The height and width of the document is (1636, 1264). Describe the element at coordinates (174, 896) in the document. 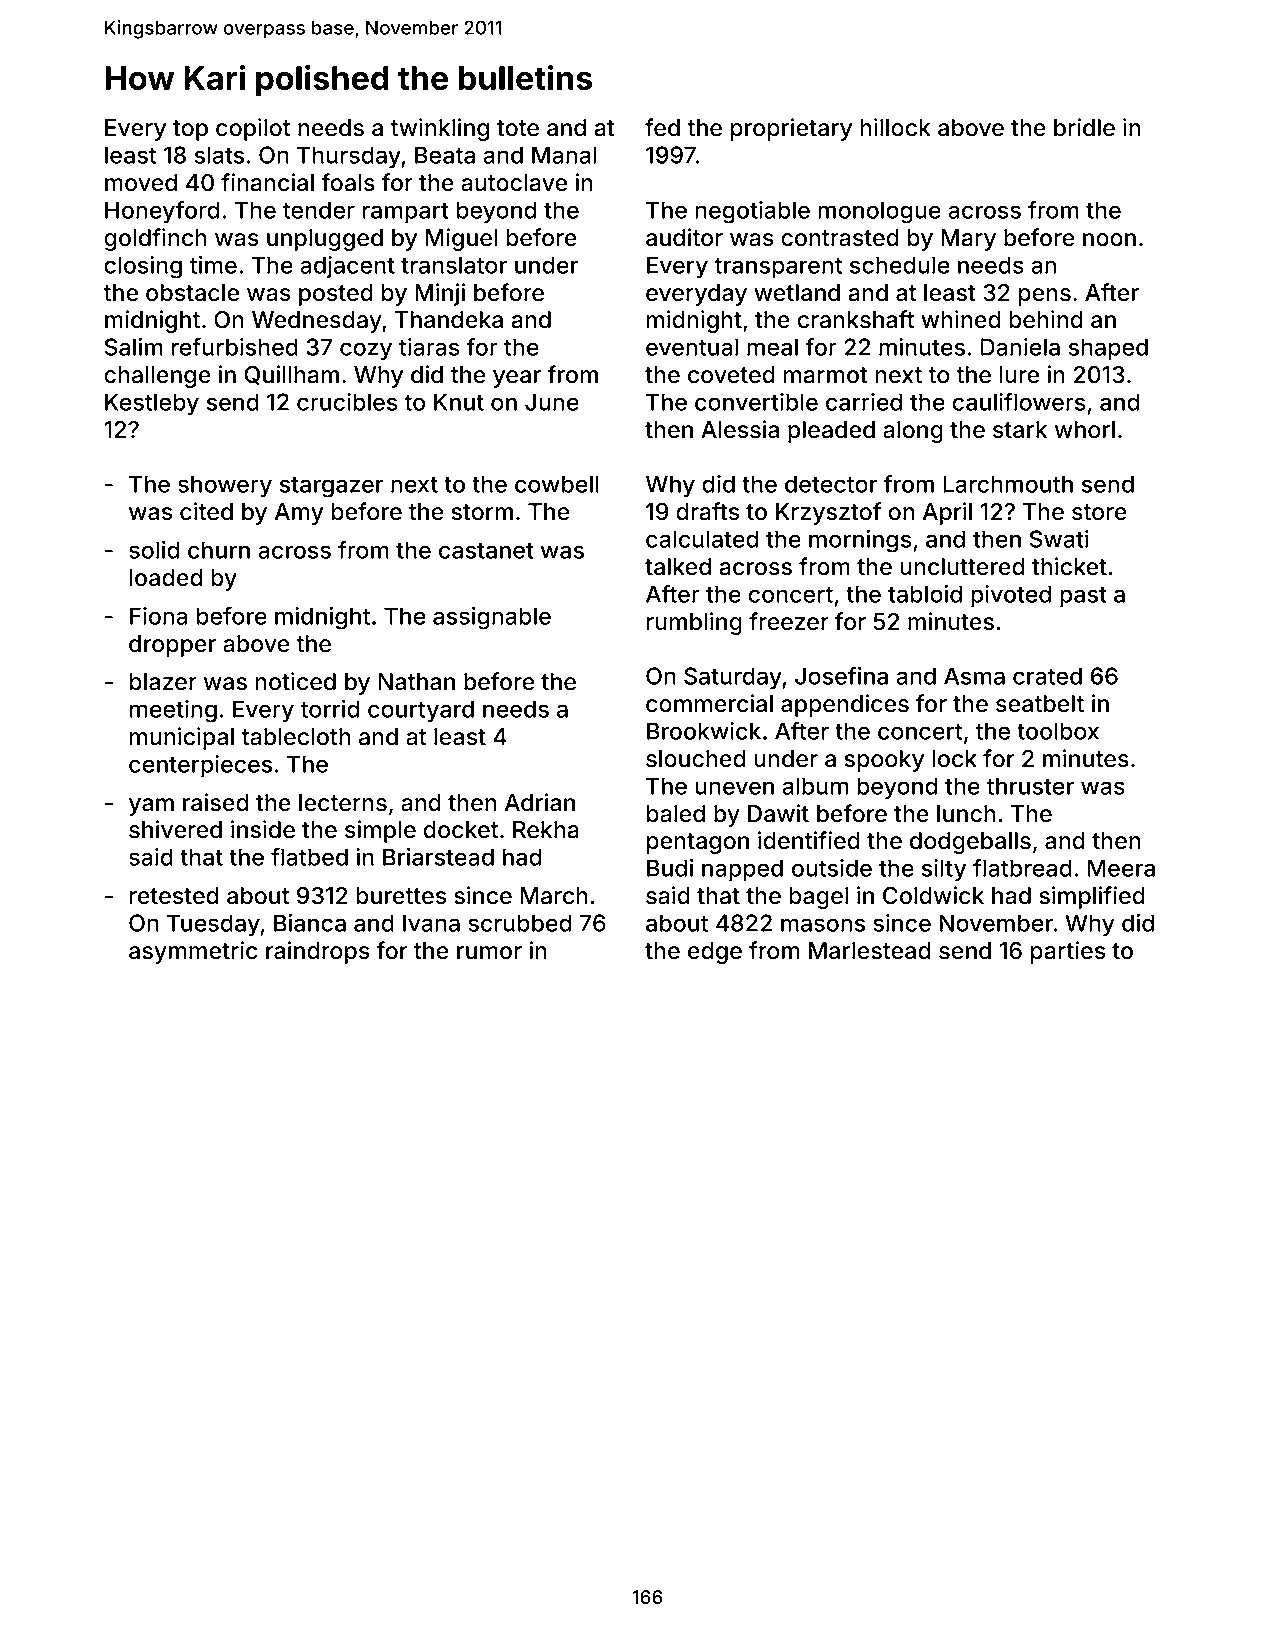

I see `retested` at that location.
